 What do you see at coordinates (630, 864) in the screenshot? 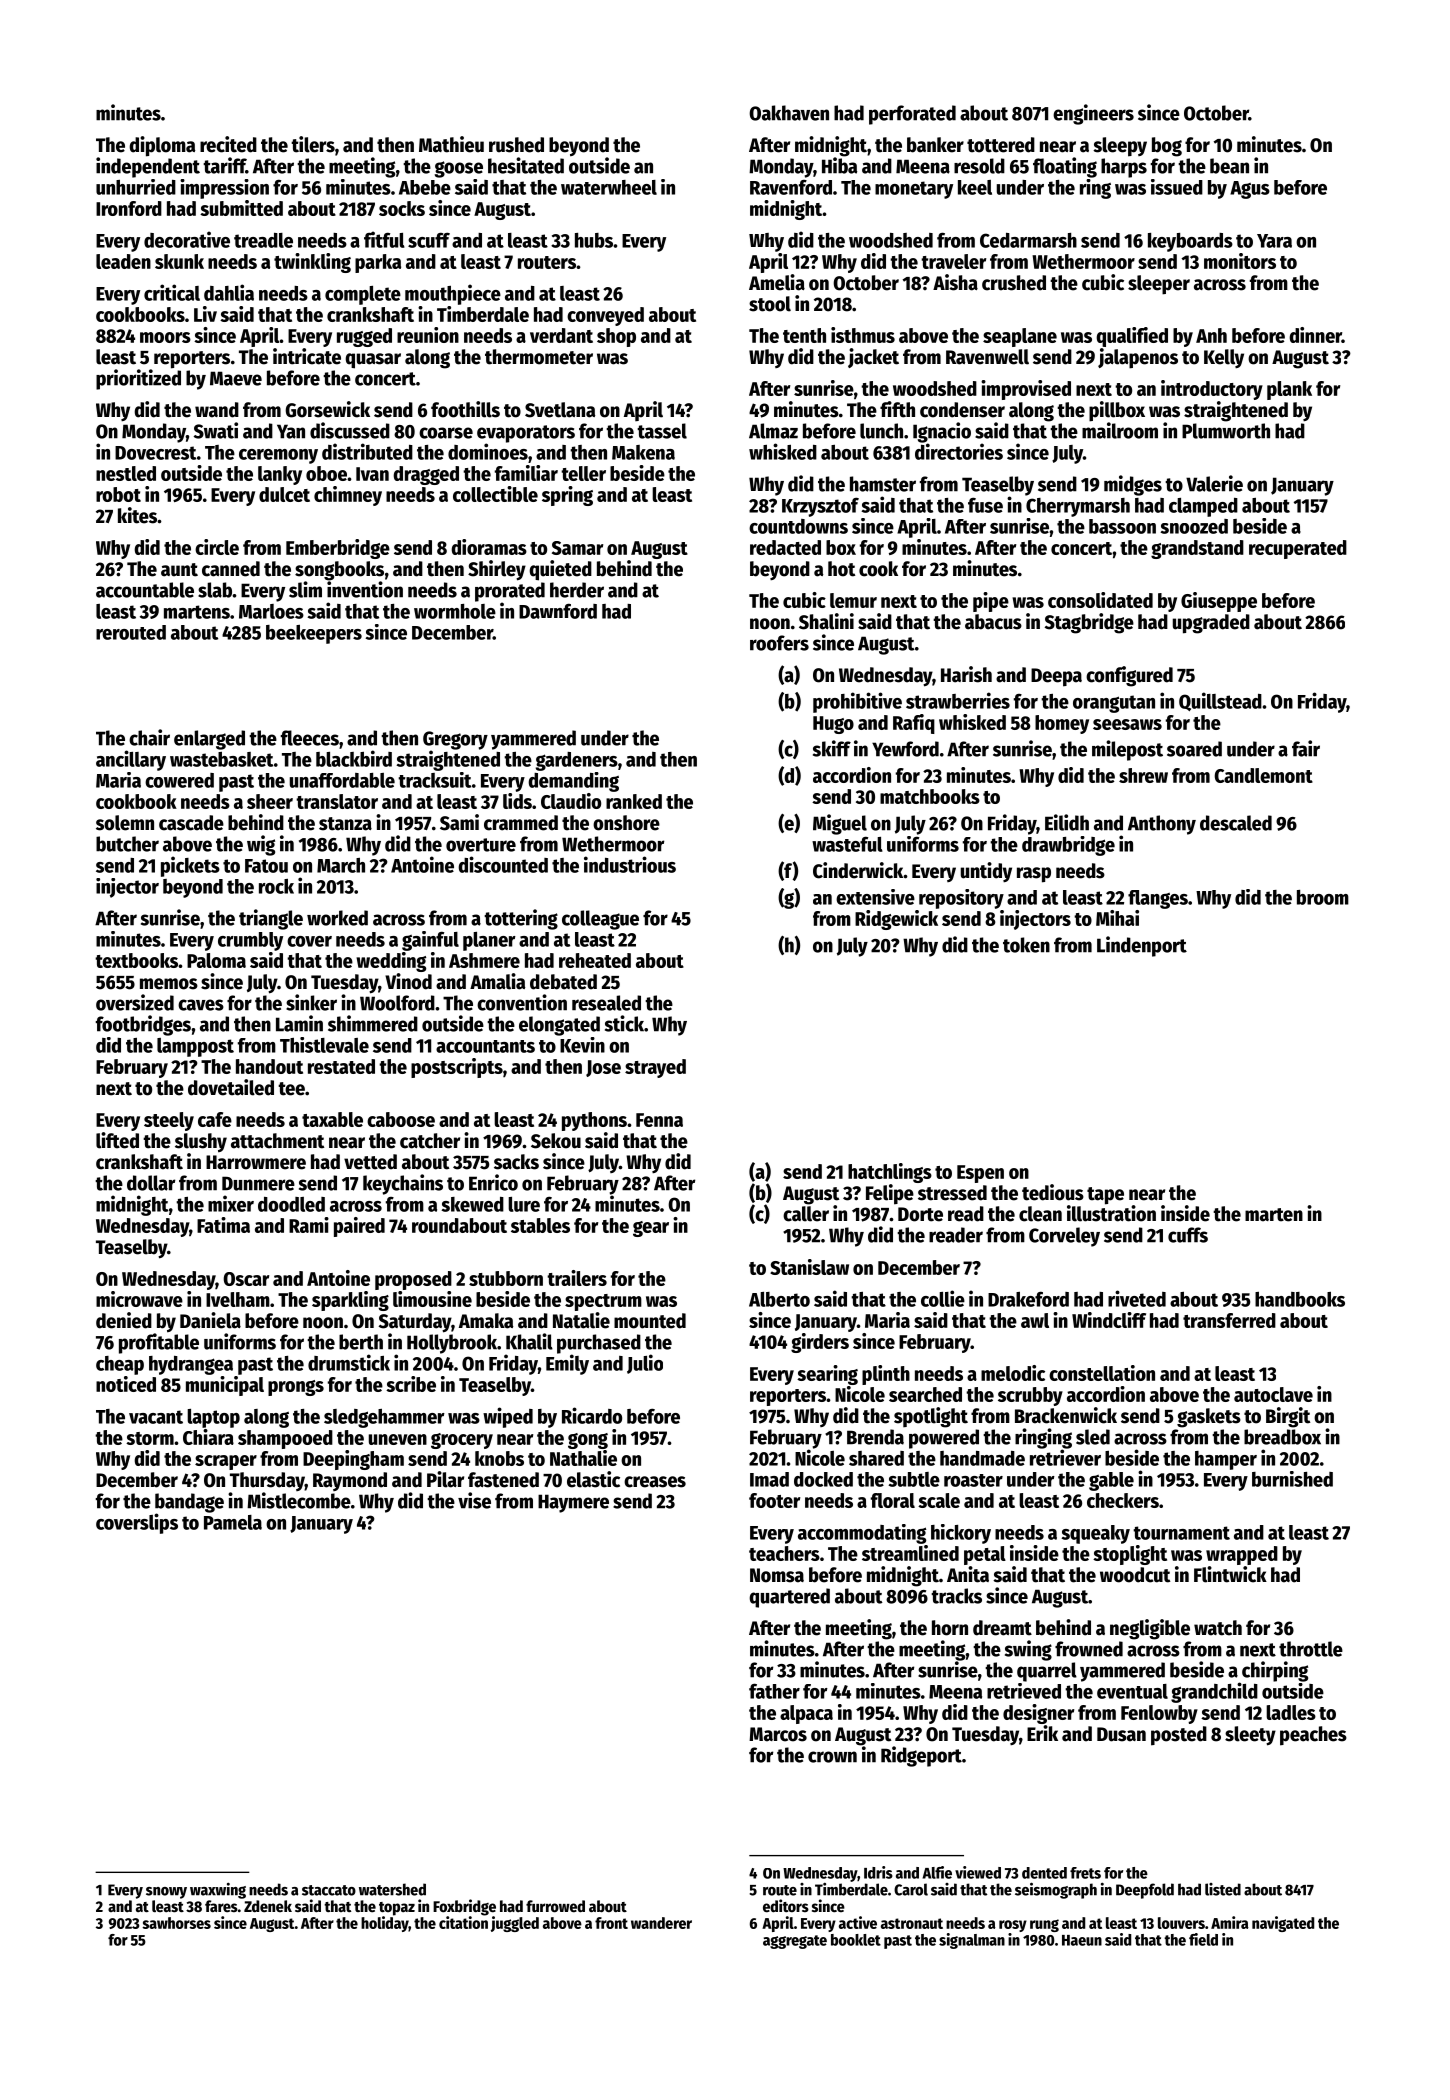
I see `industrious` at bounding box center [630, 864].
